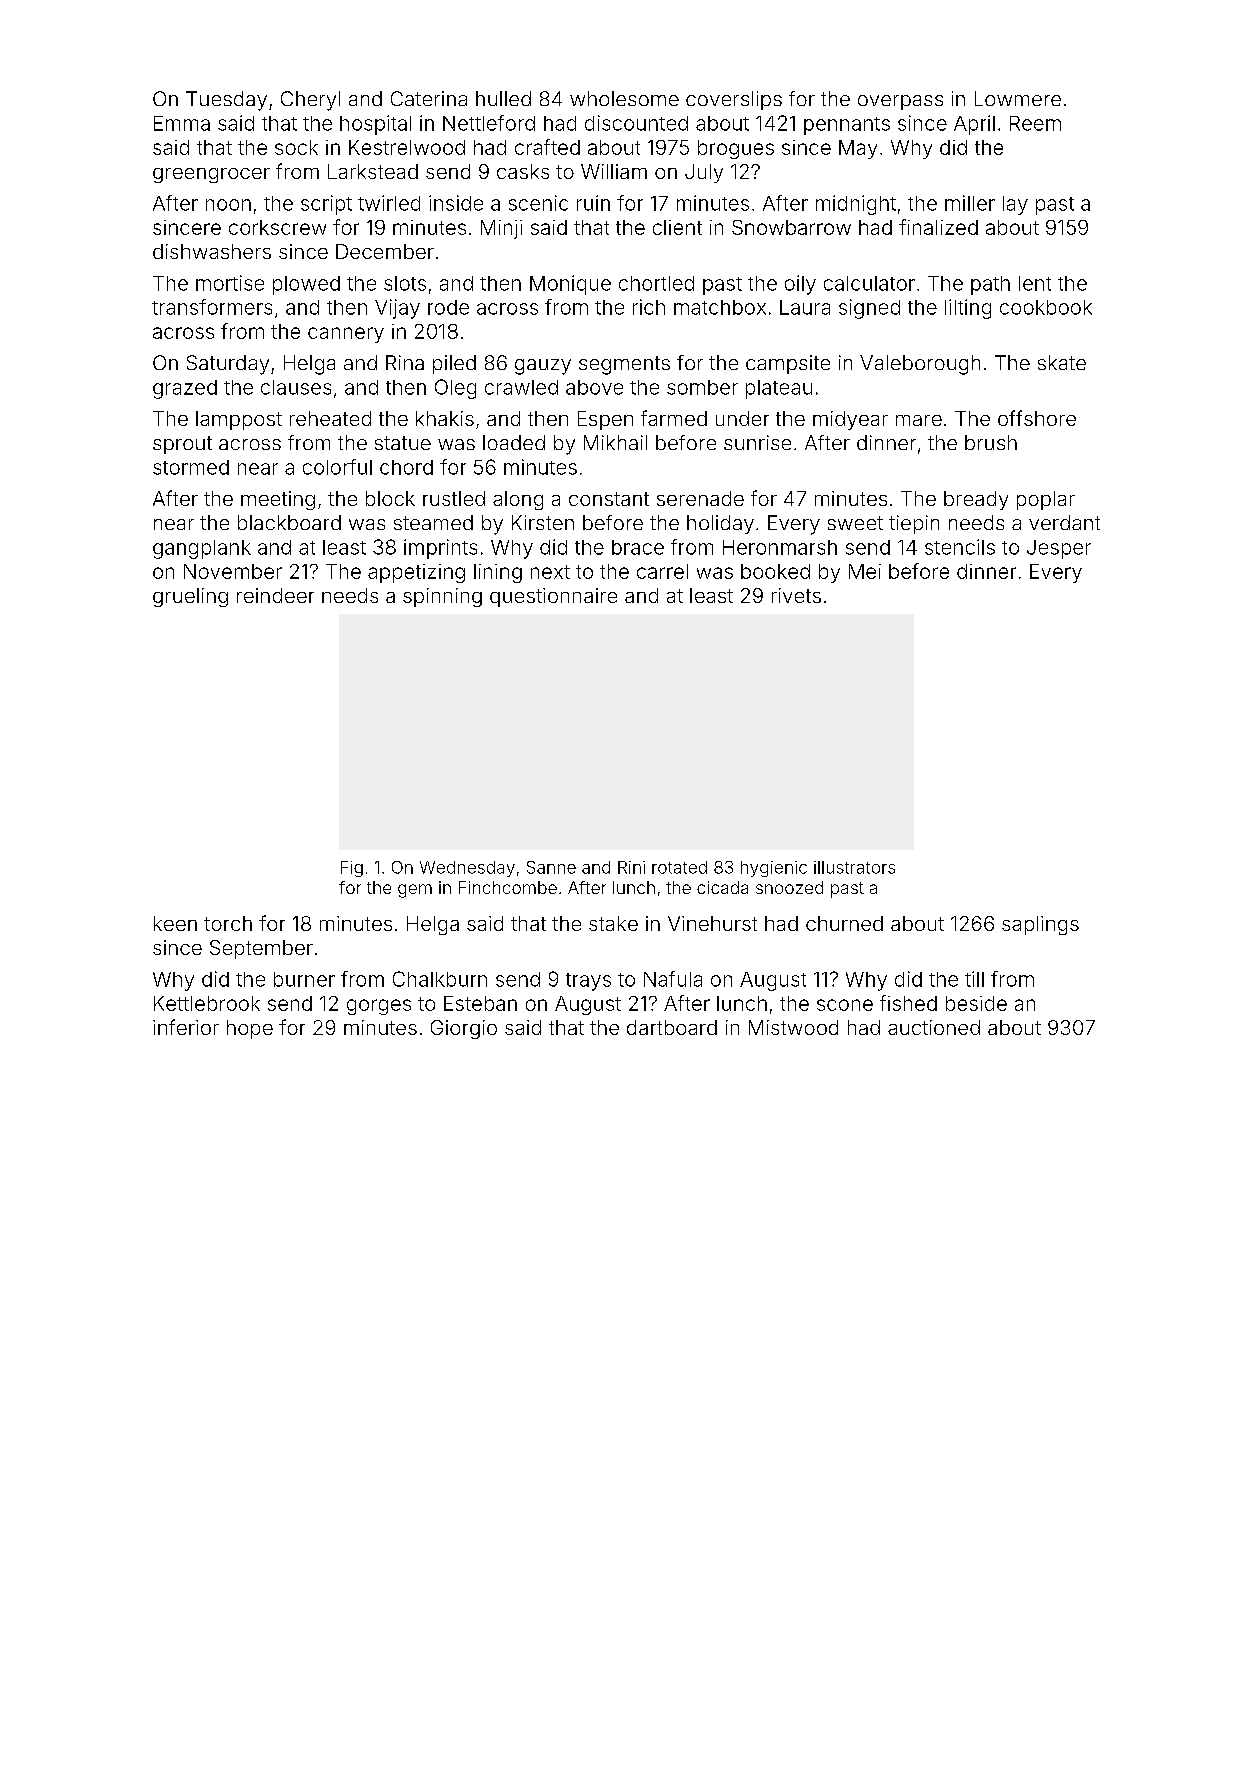 This document has width=1253, height=1773. I want to click on brace, so click(638, 547).
